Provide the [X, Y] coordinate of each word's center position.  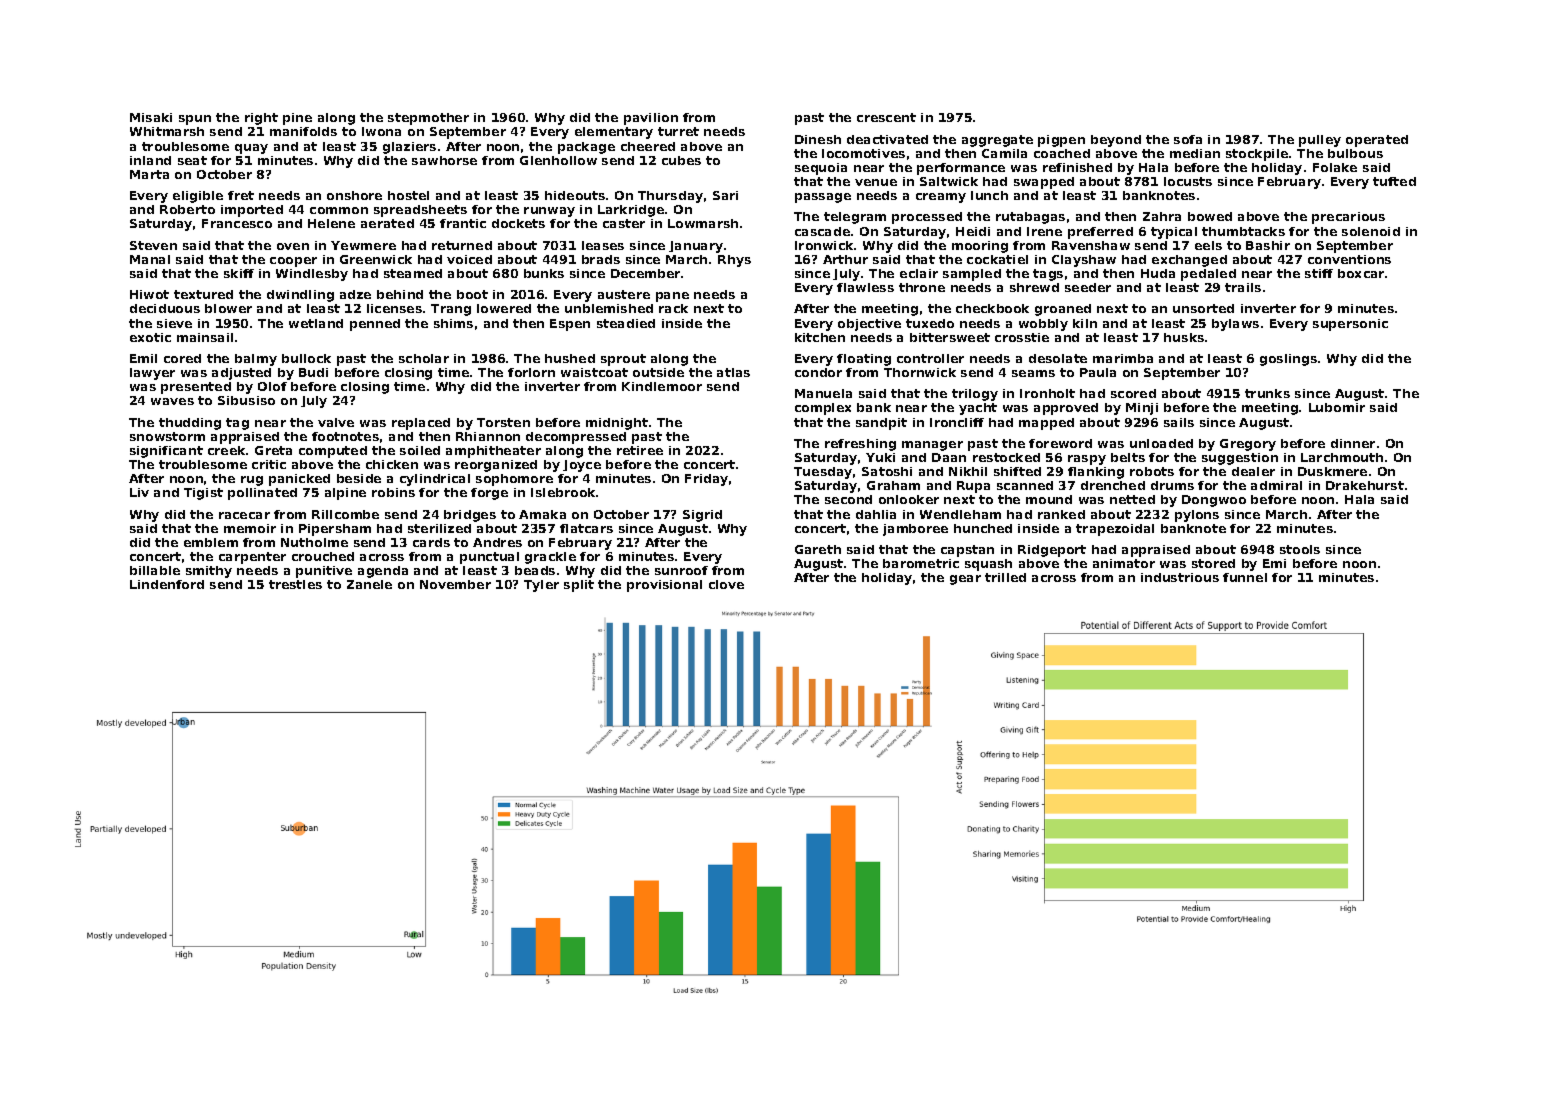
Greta [273, 450]
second [848, 499]
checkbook [992, 308]
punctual [489, 558]
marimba [1123, 358]
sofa [1188, 139]
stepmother [428, 119]
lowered [504, 308]
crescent [886, 117]
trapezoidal [1115, 530]
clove [726, 584]
